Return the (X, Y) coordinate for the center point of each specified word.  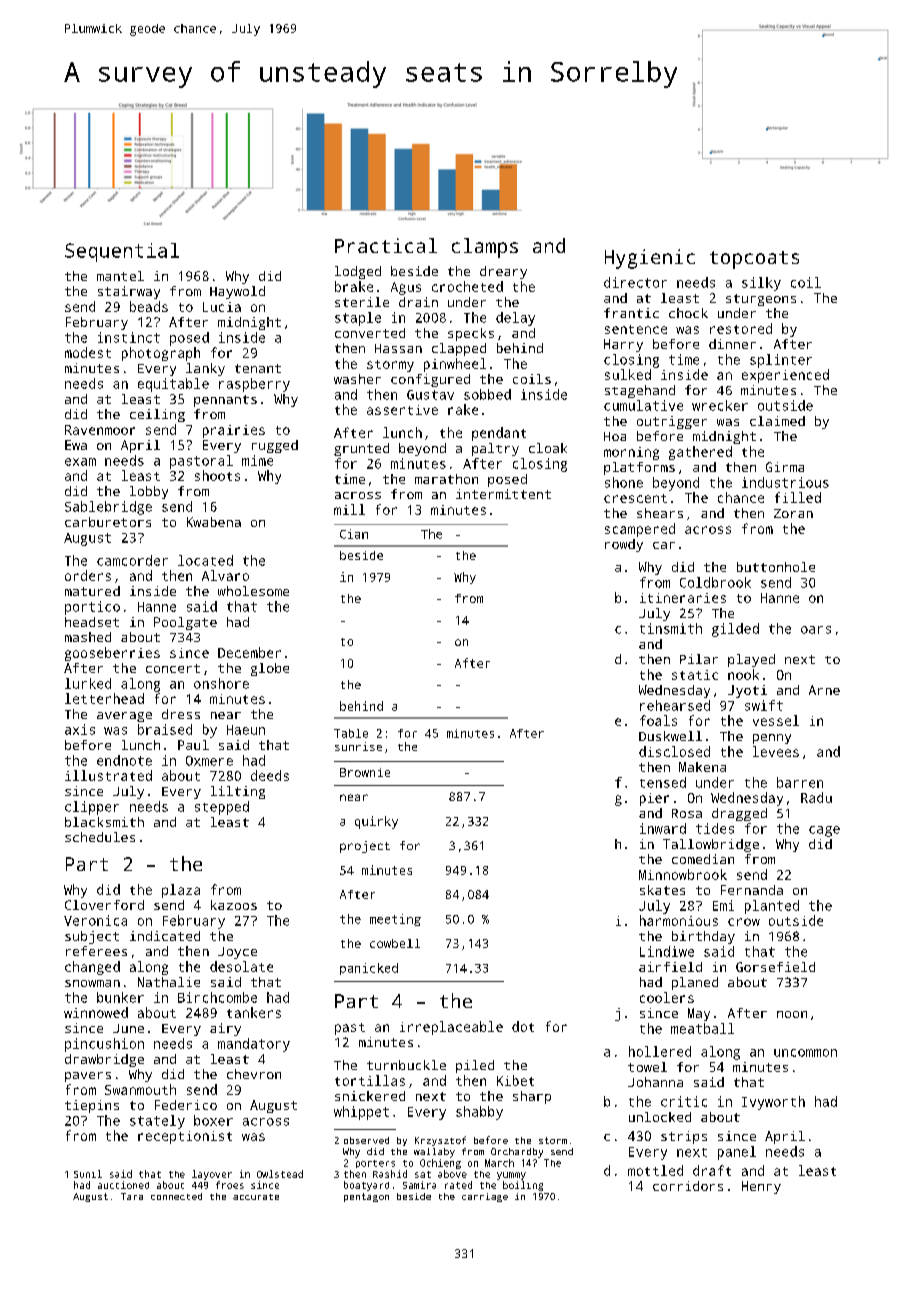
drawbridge (104, 1060)
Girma (785, 467)
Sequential (122, 252)
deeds (270, 775)
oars (816, 630)
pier (654, 799)
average (124, 717)
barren (800, 782)
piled (475, 1066)
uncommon (805, 1053)
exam (80, 462)
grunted (361, 449)
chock (688, 313)
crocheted (467, 286)
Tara (132, 1196)
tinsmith (671, 628)
